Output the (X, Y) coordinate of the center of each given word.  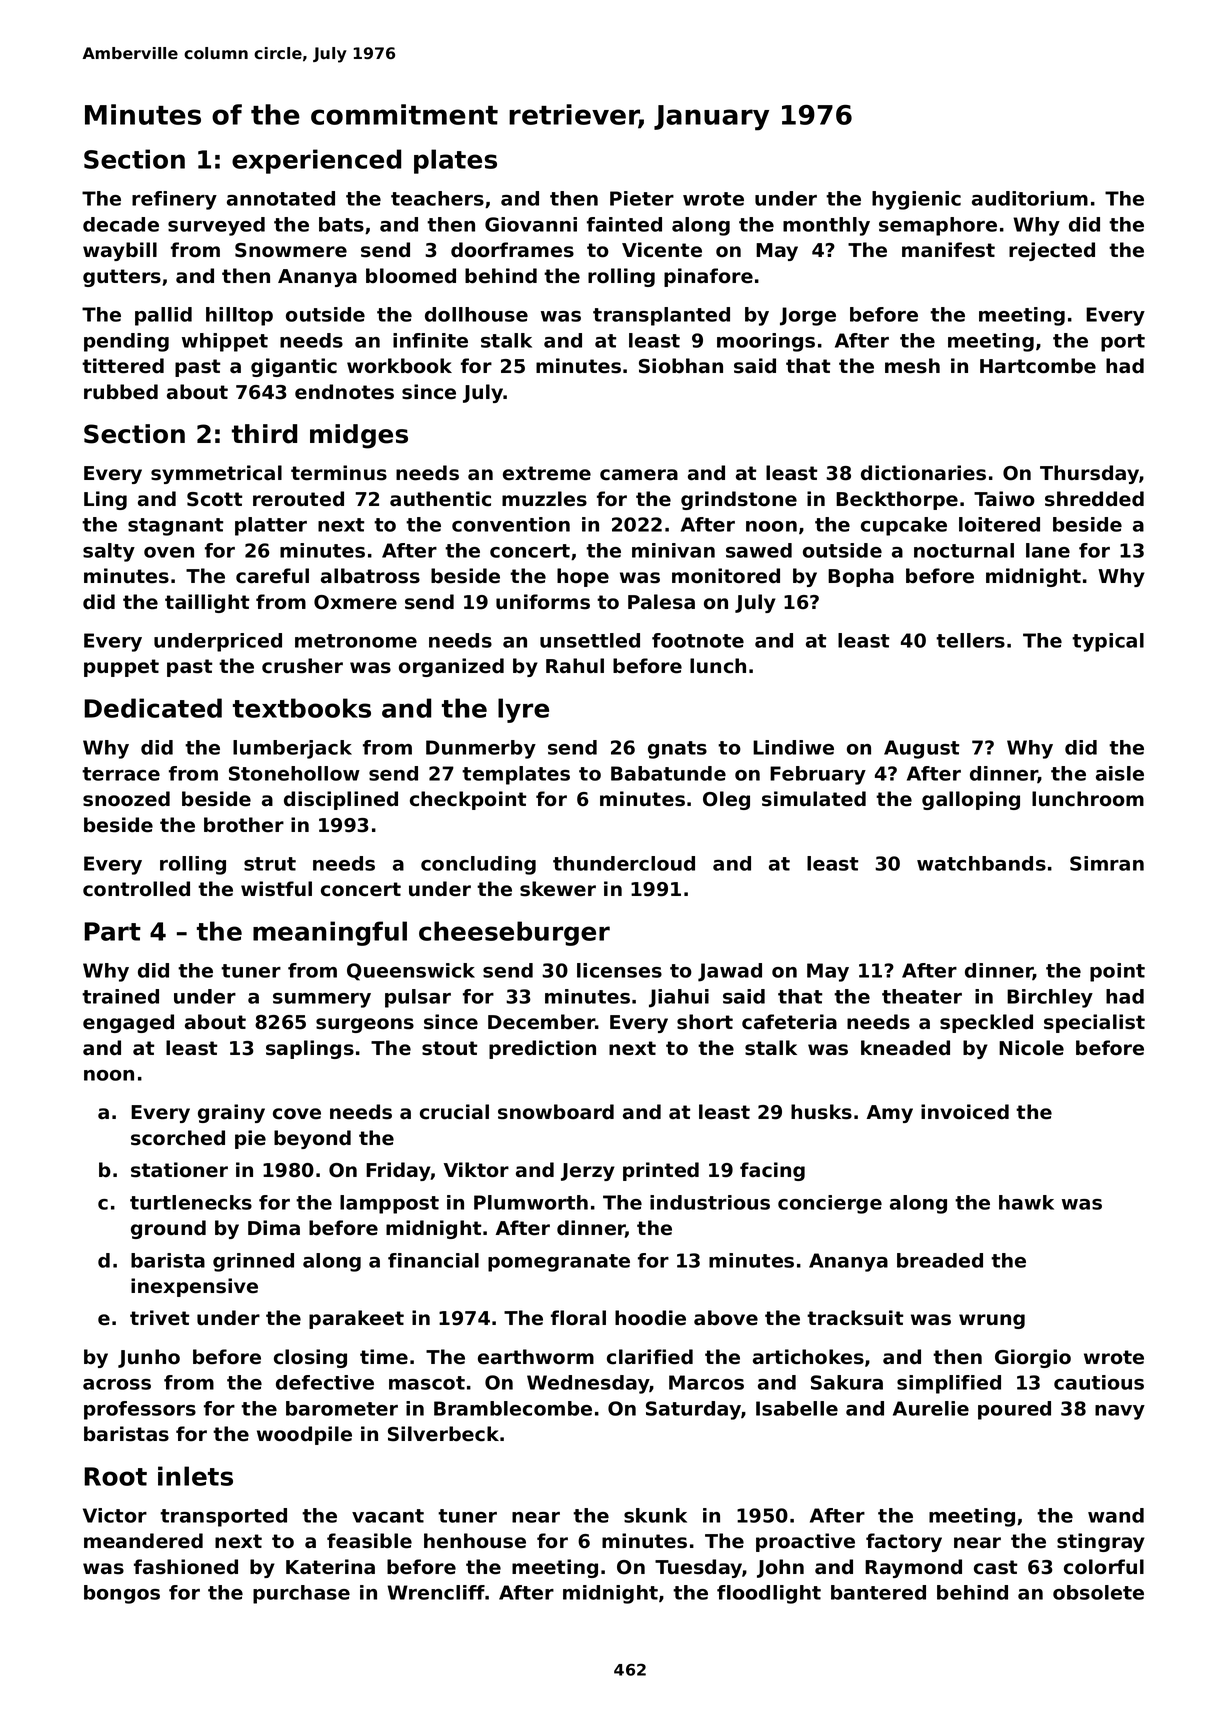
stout (449, 1048)
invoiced (965, 1112)
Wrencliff (436, 1592)
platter (271, 526)
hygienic (916, 200)
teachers (437, 198)
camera (639, 475)
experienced (316, 161)
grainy (231, 1113)
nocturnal (964, 550)
